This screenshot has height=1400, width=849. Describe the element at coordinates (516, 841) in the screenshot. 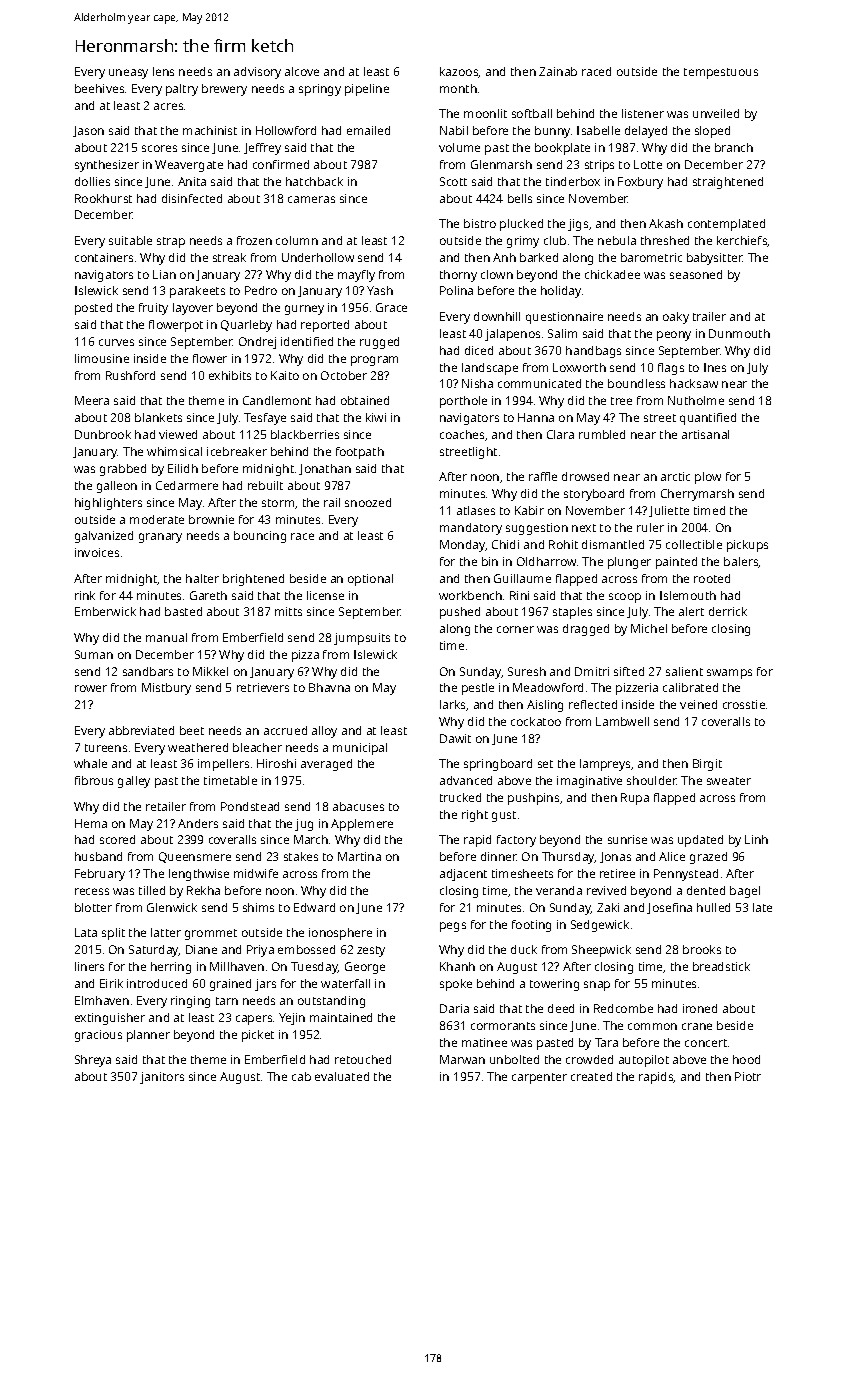

I see `factory` at that location.
